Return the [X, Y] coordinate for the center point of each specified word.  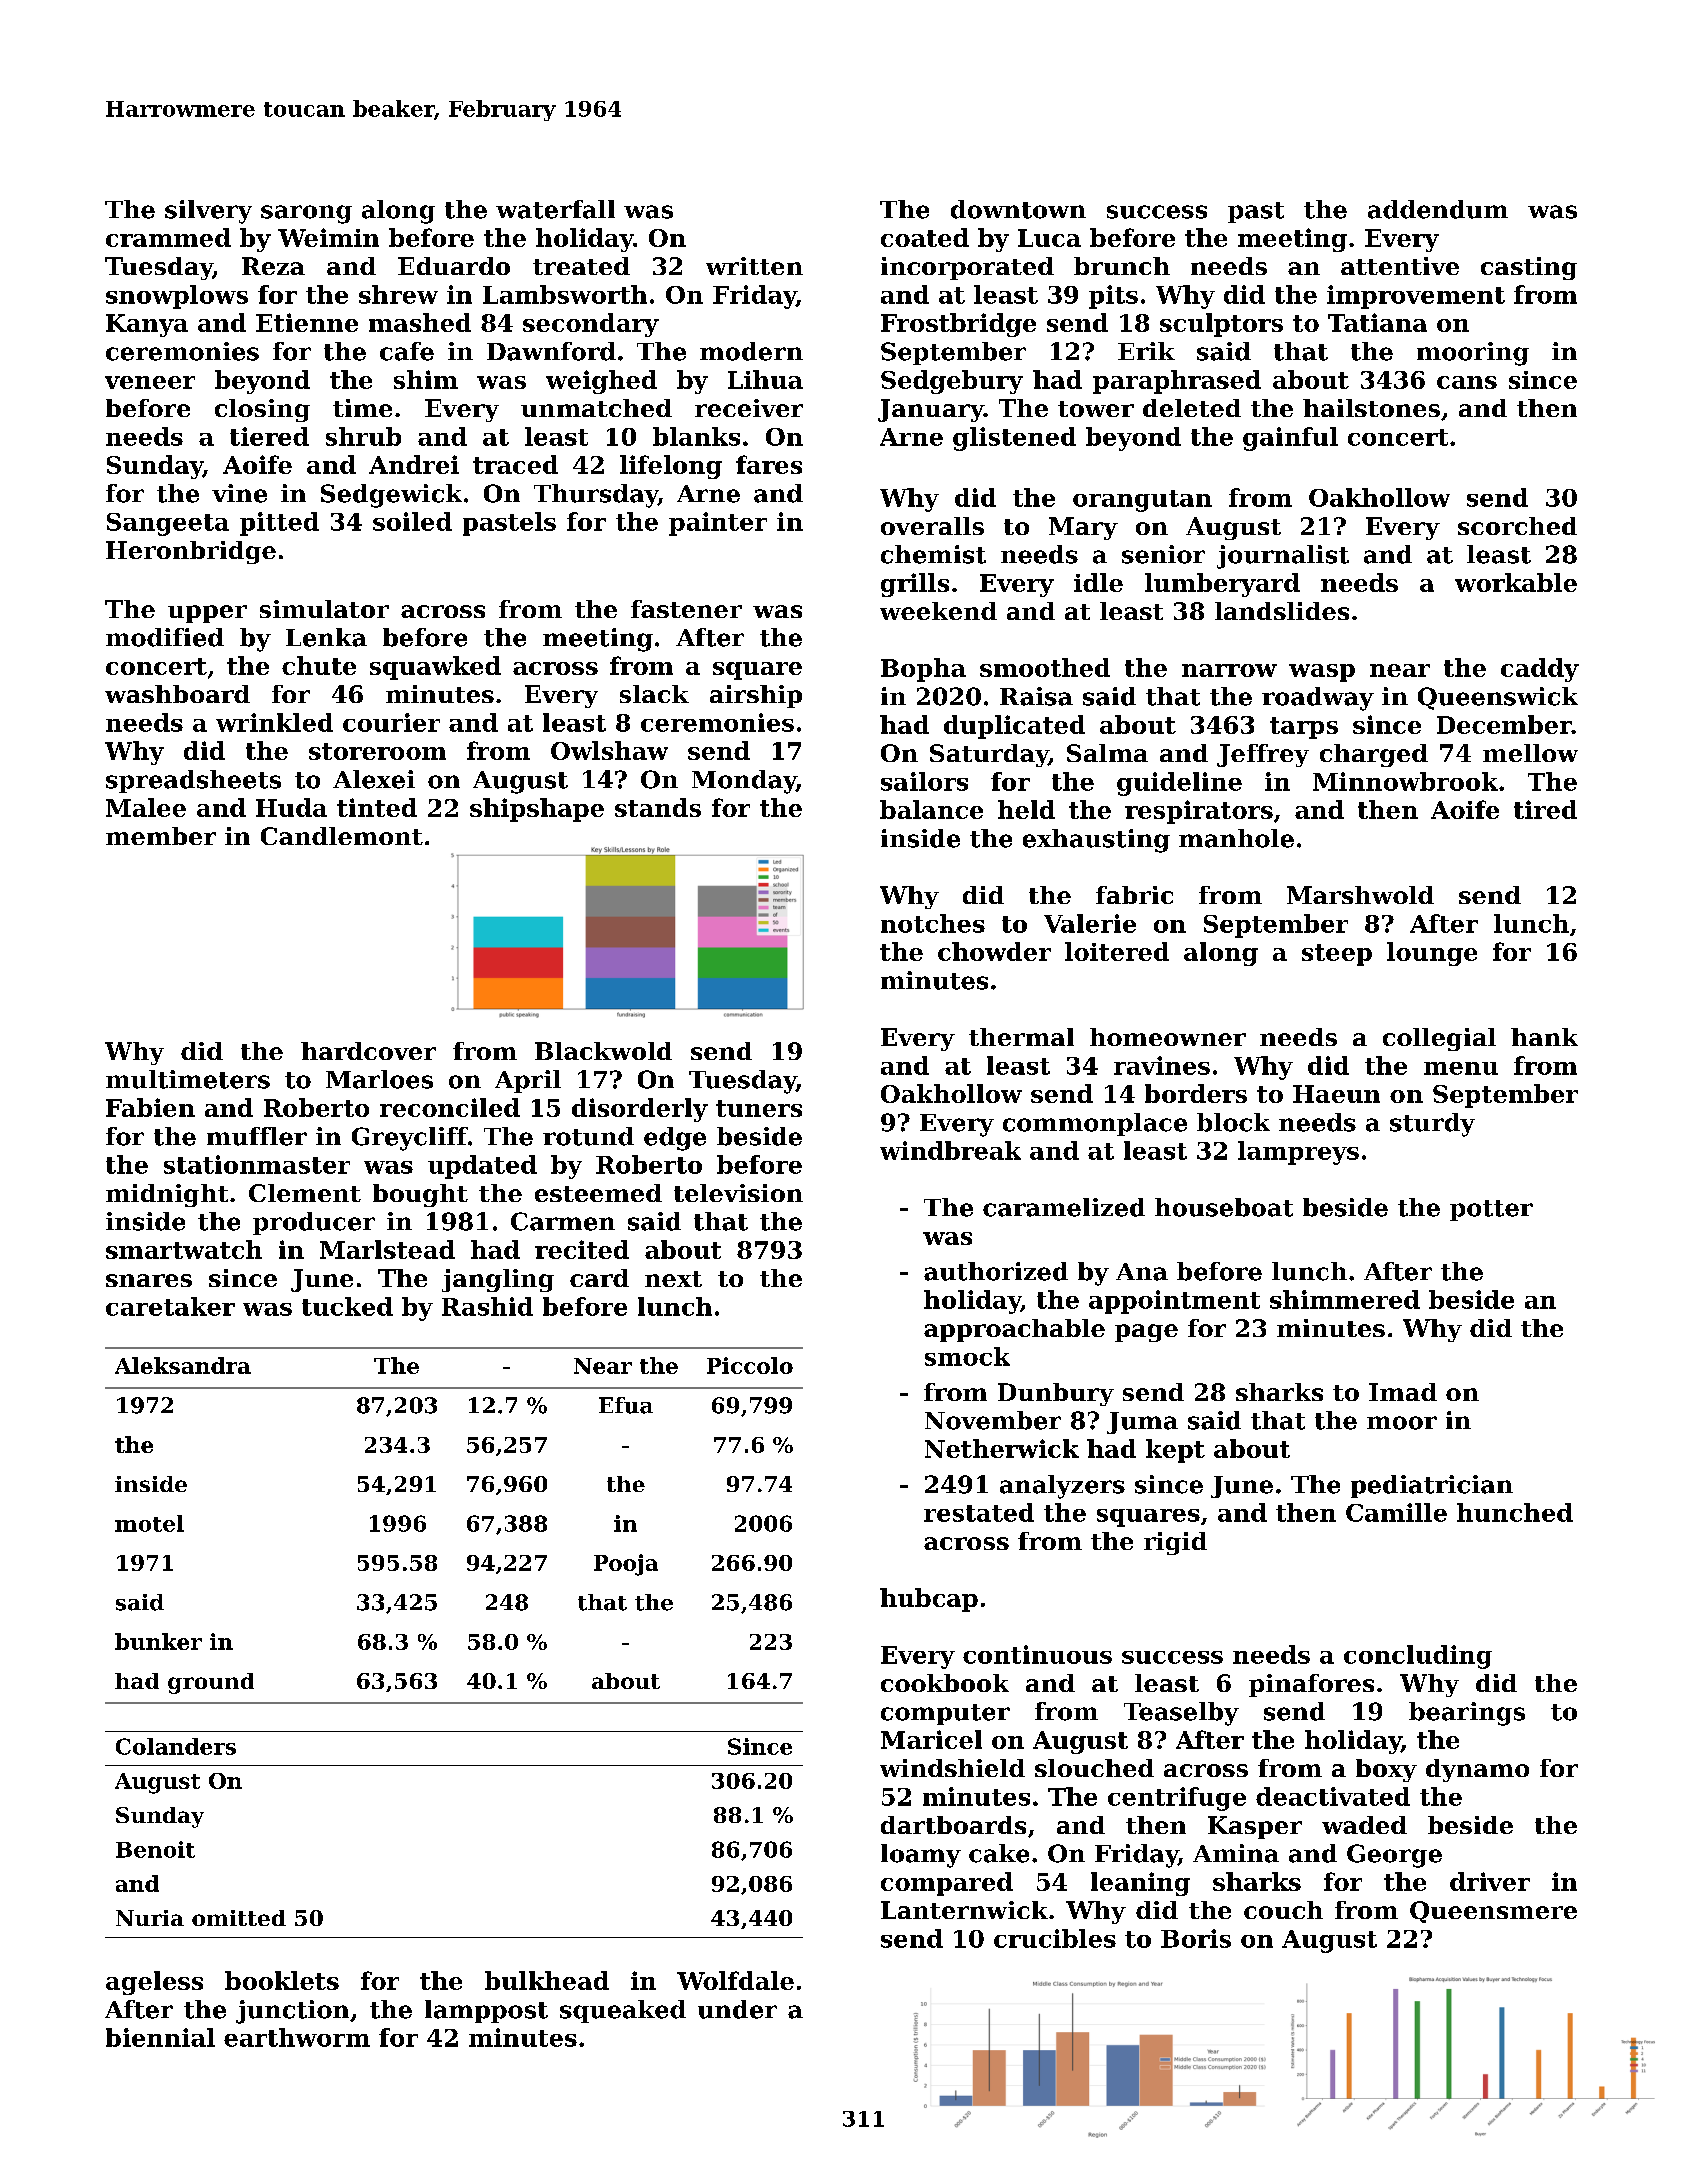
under [737, 2009]
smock [967, 1356]
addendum [1438, 209]
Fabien [150, 1107]
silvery [208, 212]
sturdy [1432, 1125]
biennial [160, 2037]
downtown [1018, 209]
